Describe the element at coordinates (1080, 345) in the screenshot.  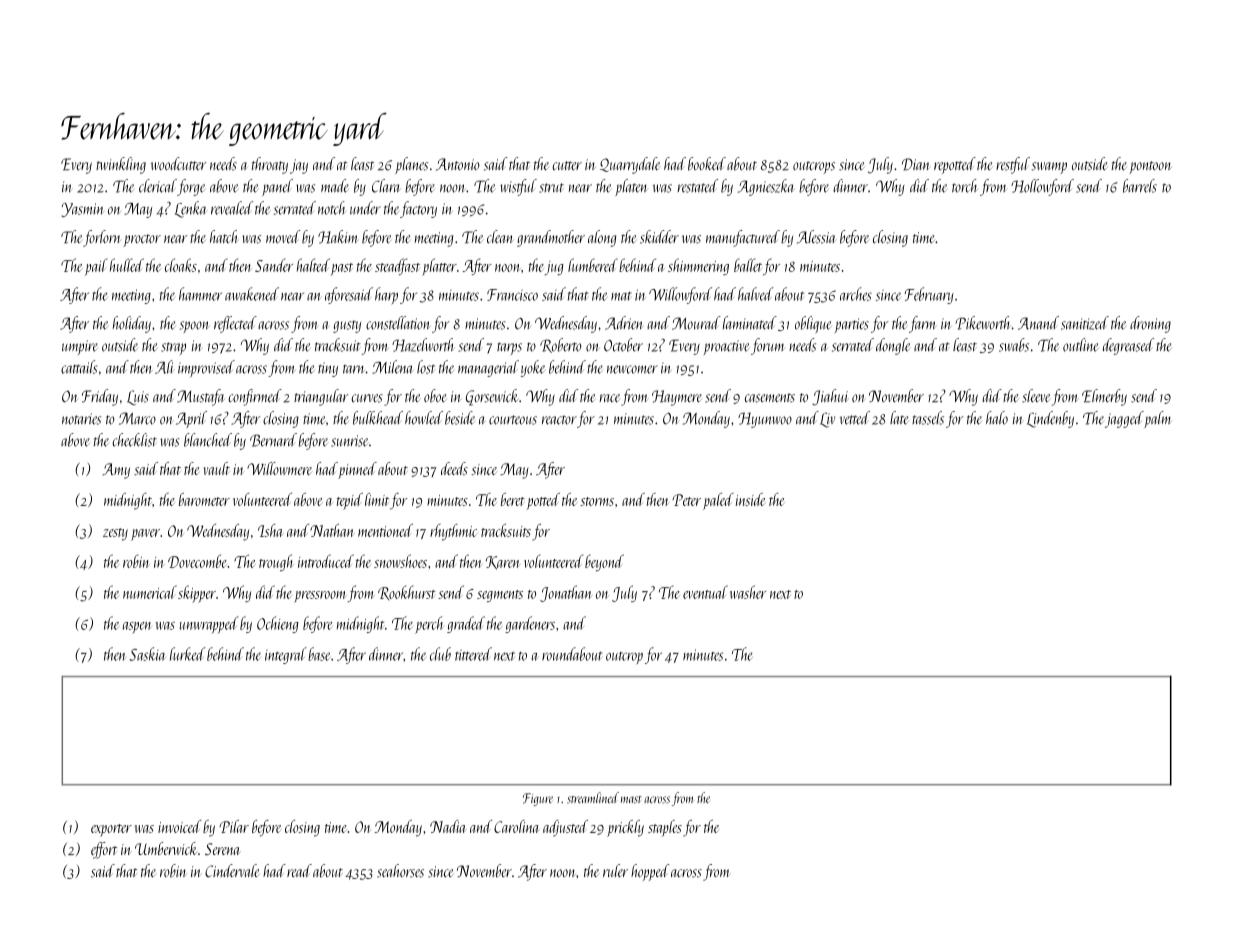
I see `outline` at that location.
